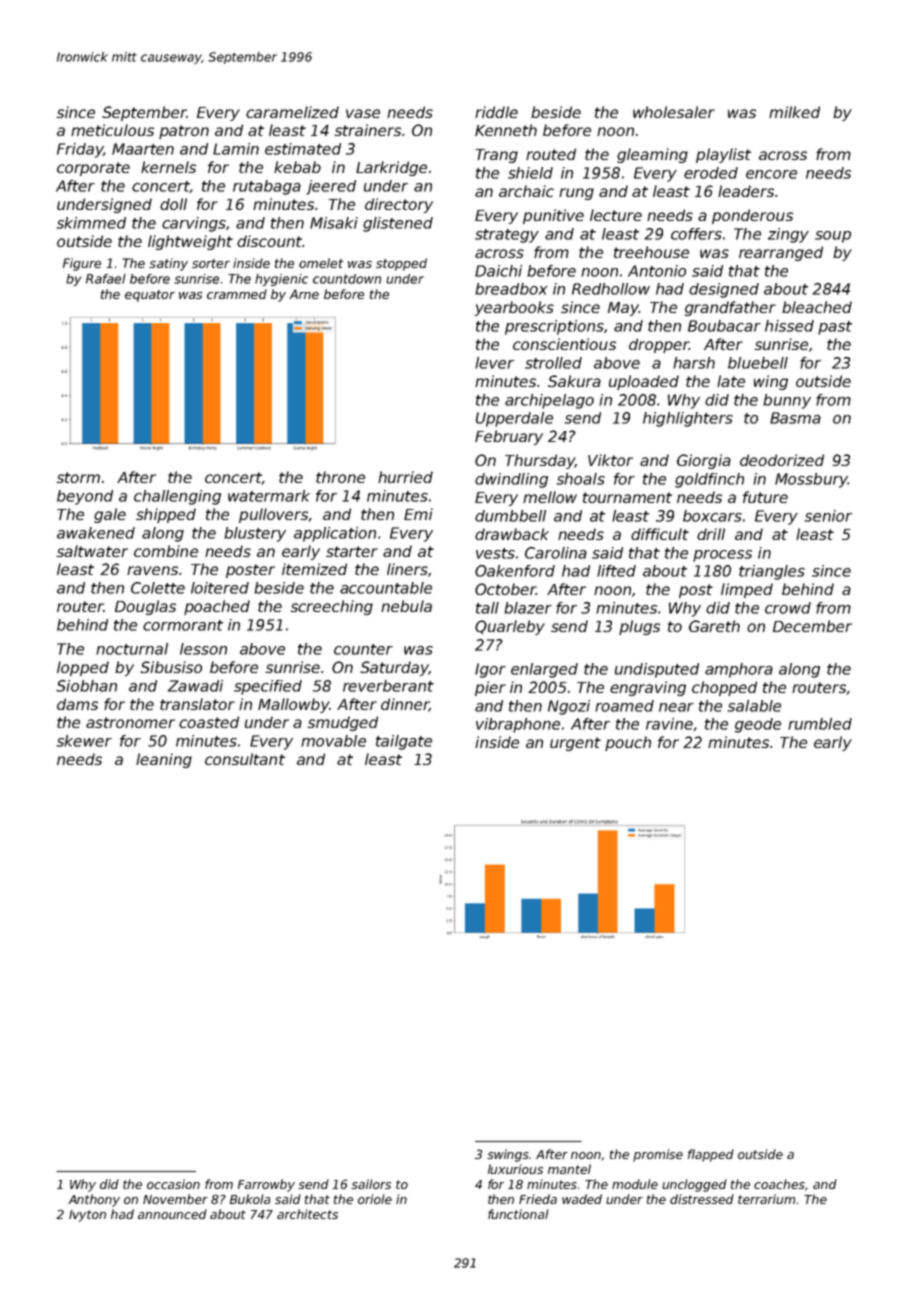  I want to click on leaning, so click(164, 760).
